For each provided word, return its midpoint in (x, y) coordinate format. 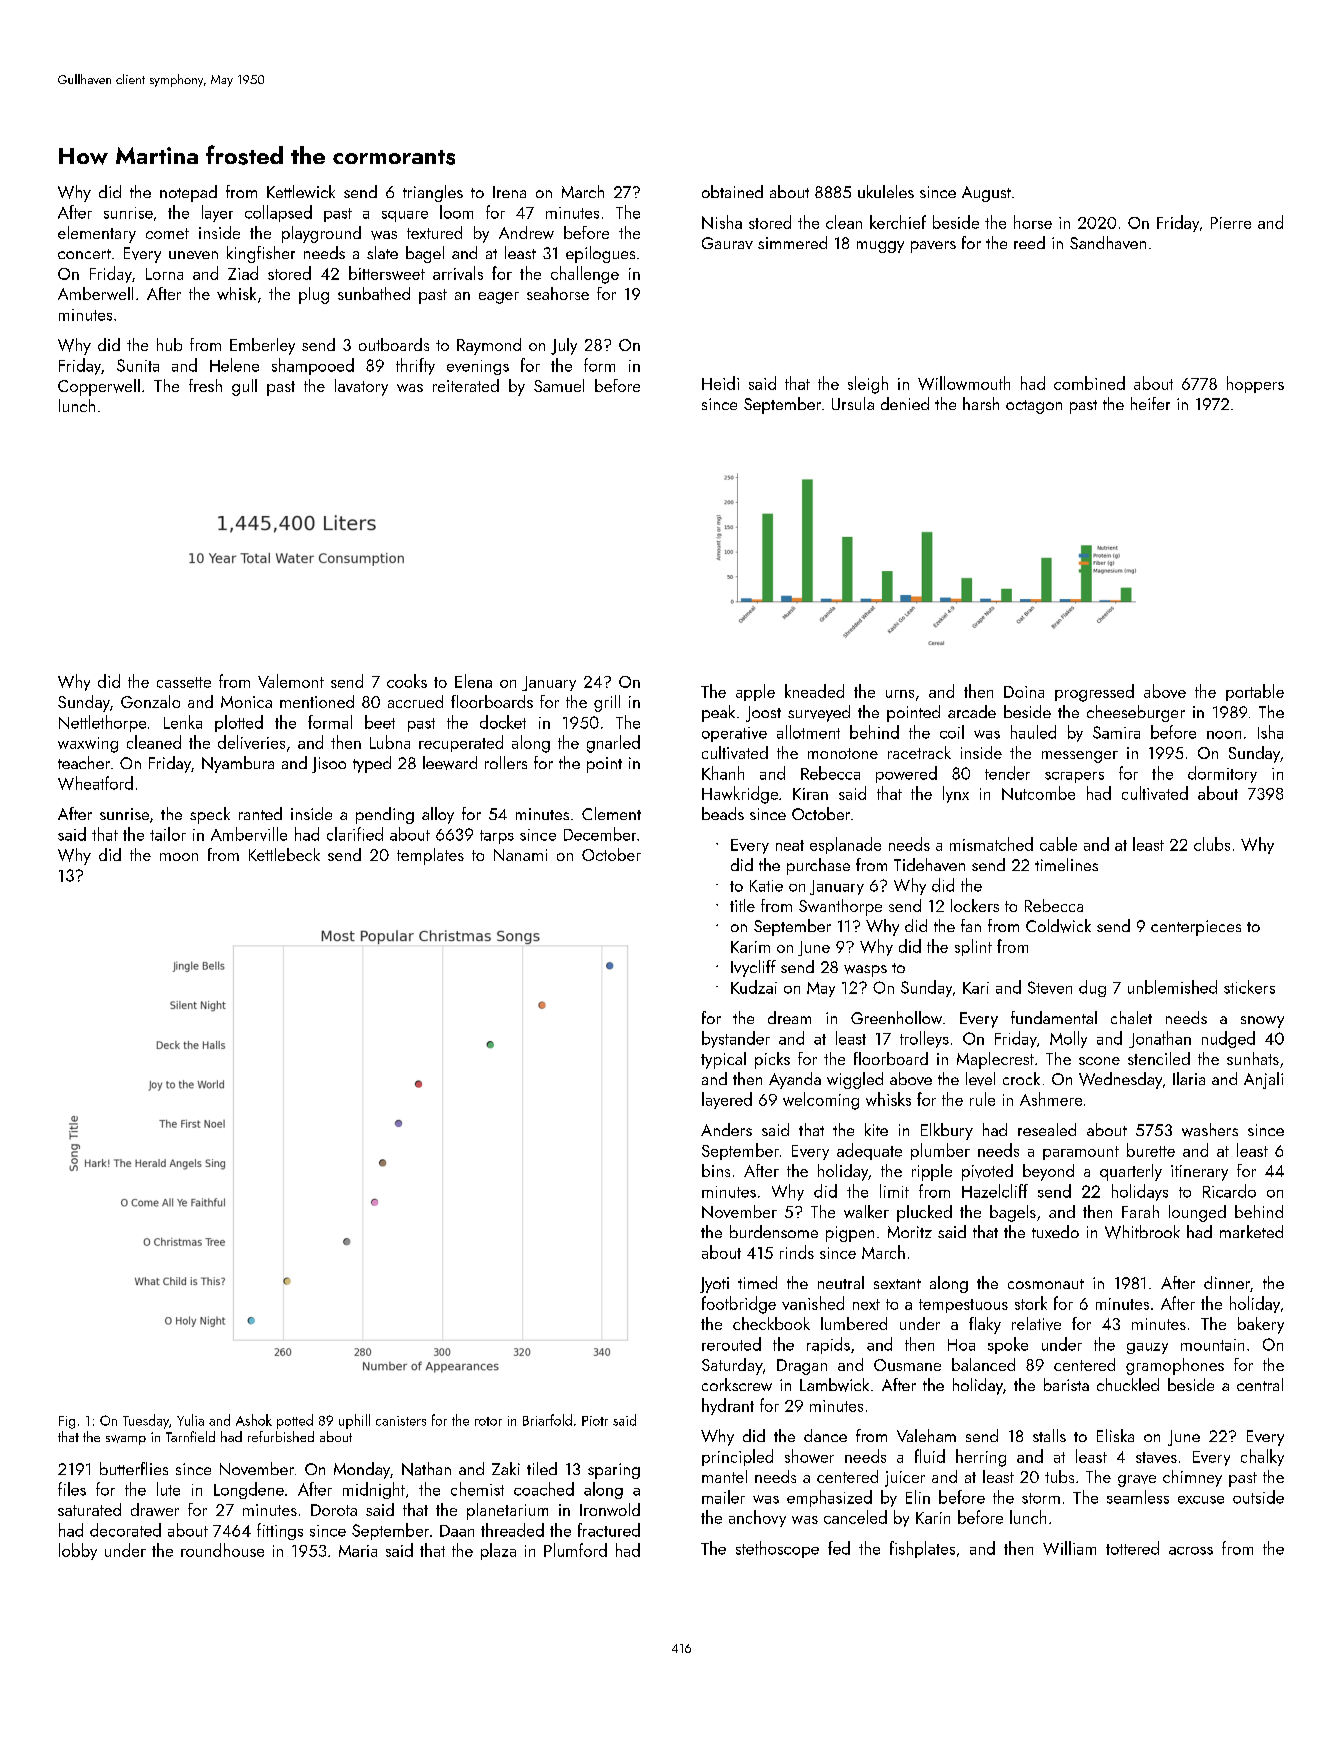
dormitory (1222, 774)
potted (295, 1421)
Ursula (853, 403)
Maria (358, 1551)
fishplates (922, 1549)
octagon (1034, 407)
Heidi (720, 383)
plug (314, 295)
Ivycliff (753, 968)
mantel (724, 1476)
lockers (975, 905)
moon (179, 857)
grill (607, 703)
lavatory (361, 387)
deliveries (251, 742)
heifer (1150, 403)
